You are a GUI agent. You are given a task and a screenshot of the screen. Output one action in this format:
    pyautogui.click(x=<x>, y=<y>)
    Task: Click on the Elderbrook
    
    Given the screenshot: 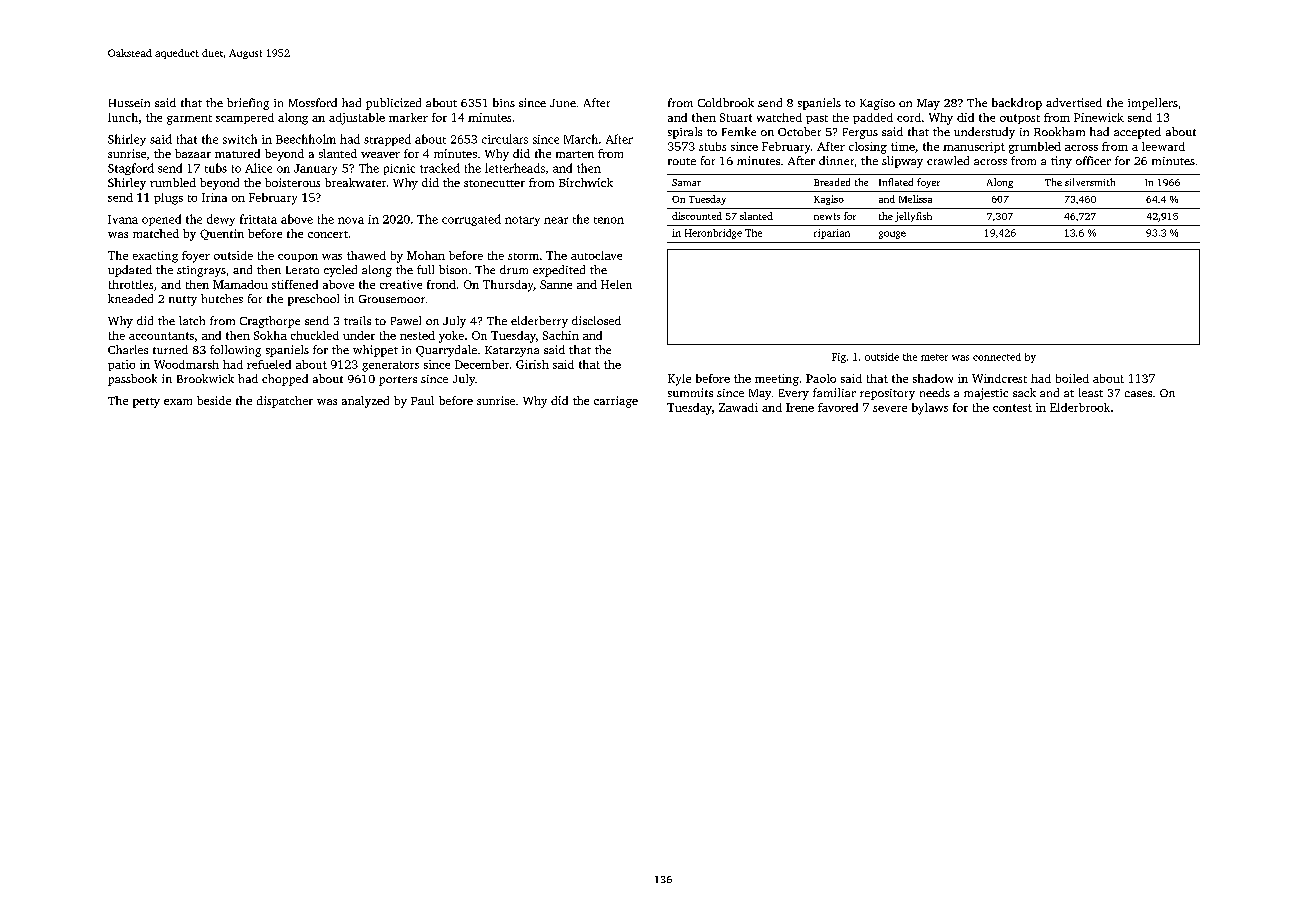 What is the action you would take?
    pyautogui.click(x=1080, y=407)
